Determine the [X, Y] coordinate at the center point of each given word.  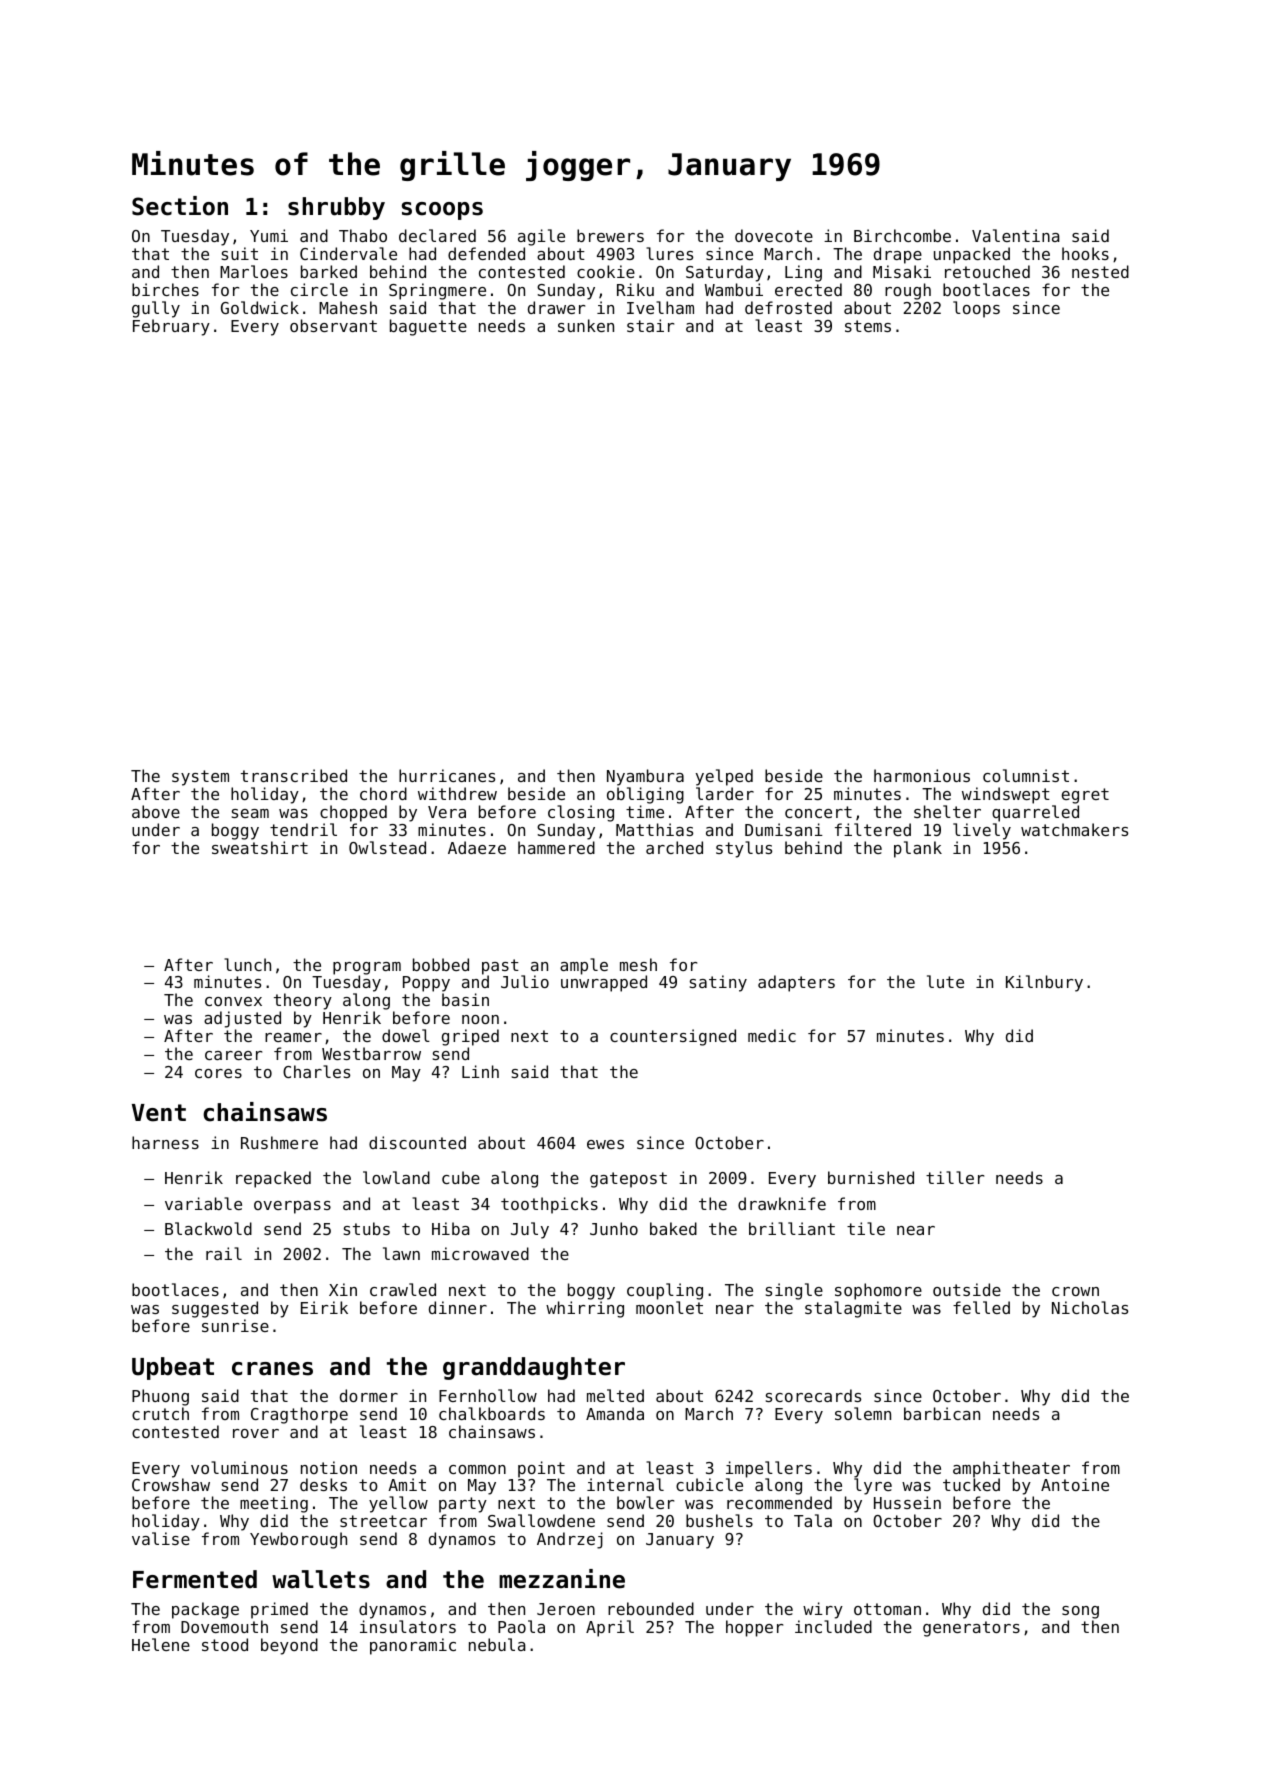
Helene [161, 1644]
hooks [1085, 253]
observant [333, 325]
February [171, 327]
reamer [293, 1037]
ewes [605, 1144]
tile [866, 1228]
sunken [586, 325]
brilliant [792, 1228]
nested [1100, 271]
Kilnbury [1044, 983]
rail [224, 1253]
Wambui [734, 289]
